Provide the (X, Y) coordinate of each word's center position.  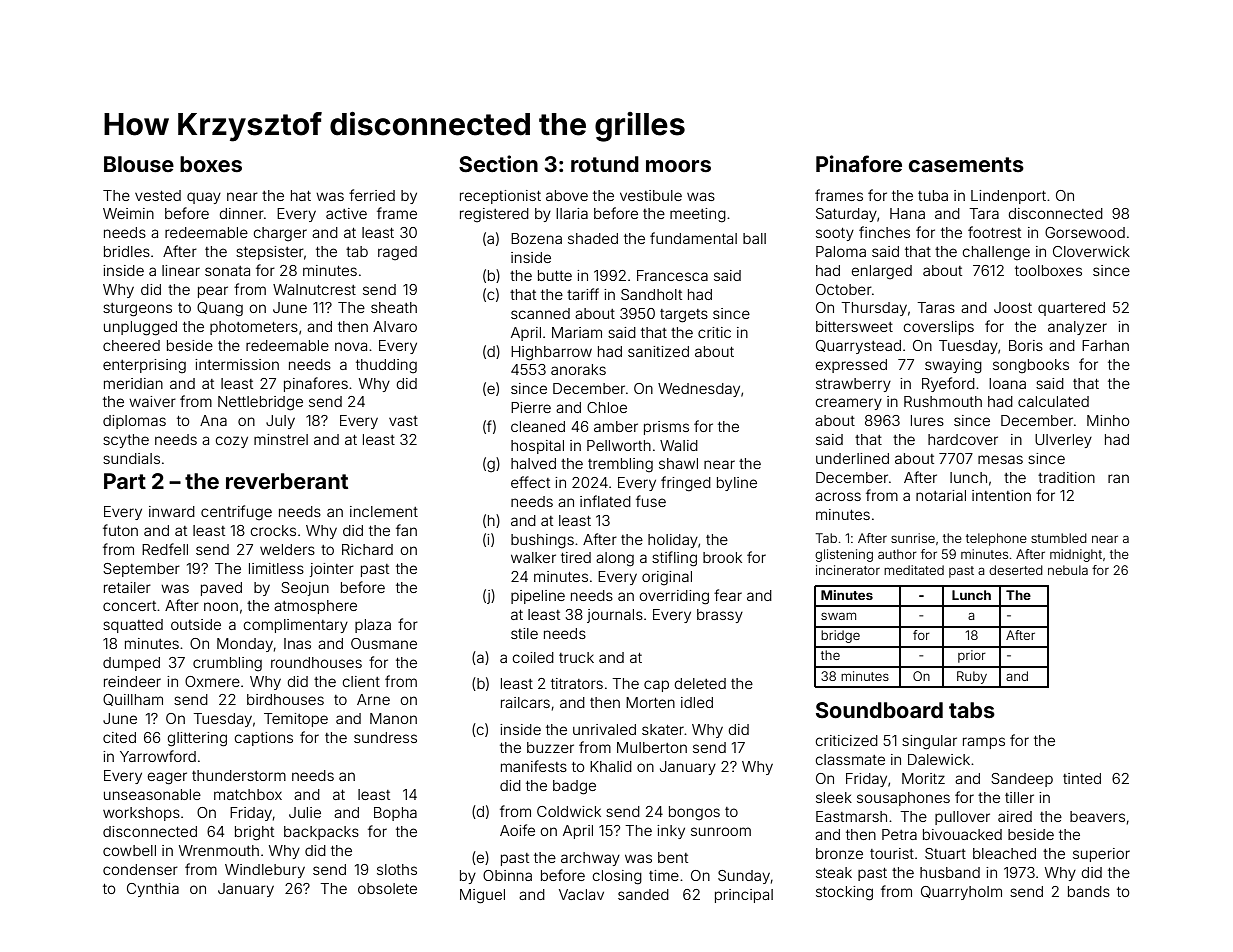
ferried (372, 195)
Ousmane (384, 643)
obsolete (387, 888)
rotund (605, 164)
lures (927, 420)
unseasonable (152, 794)
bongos (694, 813)
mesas (1000, 459)
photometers (254, 328)
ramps (984, 743)
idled (697, 702)
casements (966, 164)
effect (530, 482)
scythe (126, 441)
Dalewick (939, 759)
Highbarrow (551, 353)
